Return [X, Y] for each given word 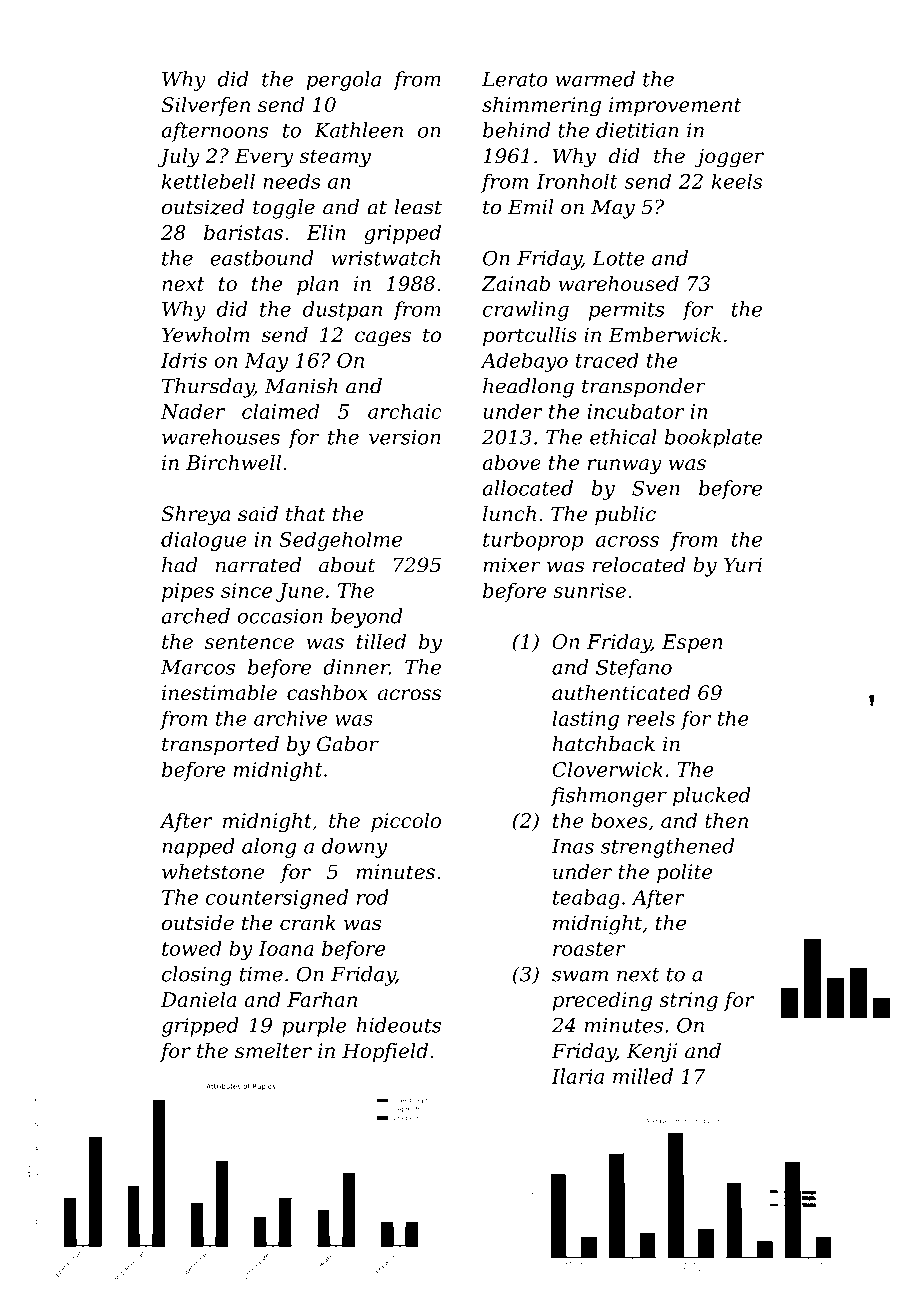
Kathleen [358, 130]
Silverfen [205, 106]
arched [195, 616]
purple [314, 1027]
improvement [675, 106]
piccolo [406, 822]
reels [651, 718]
